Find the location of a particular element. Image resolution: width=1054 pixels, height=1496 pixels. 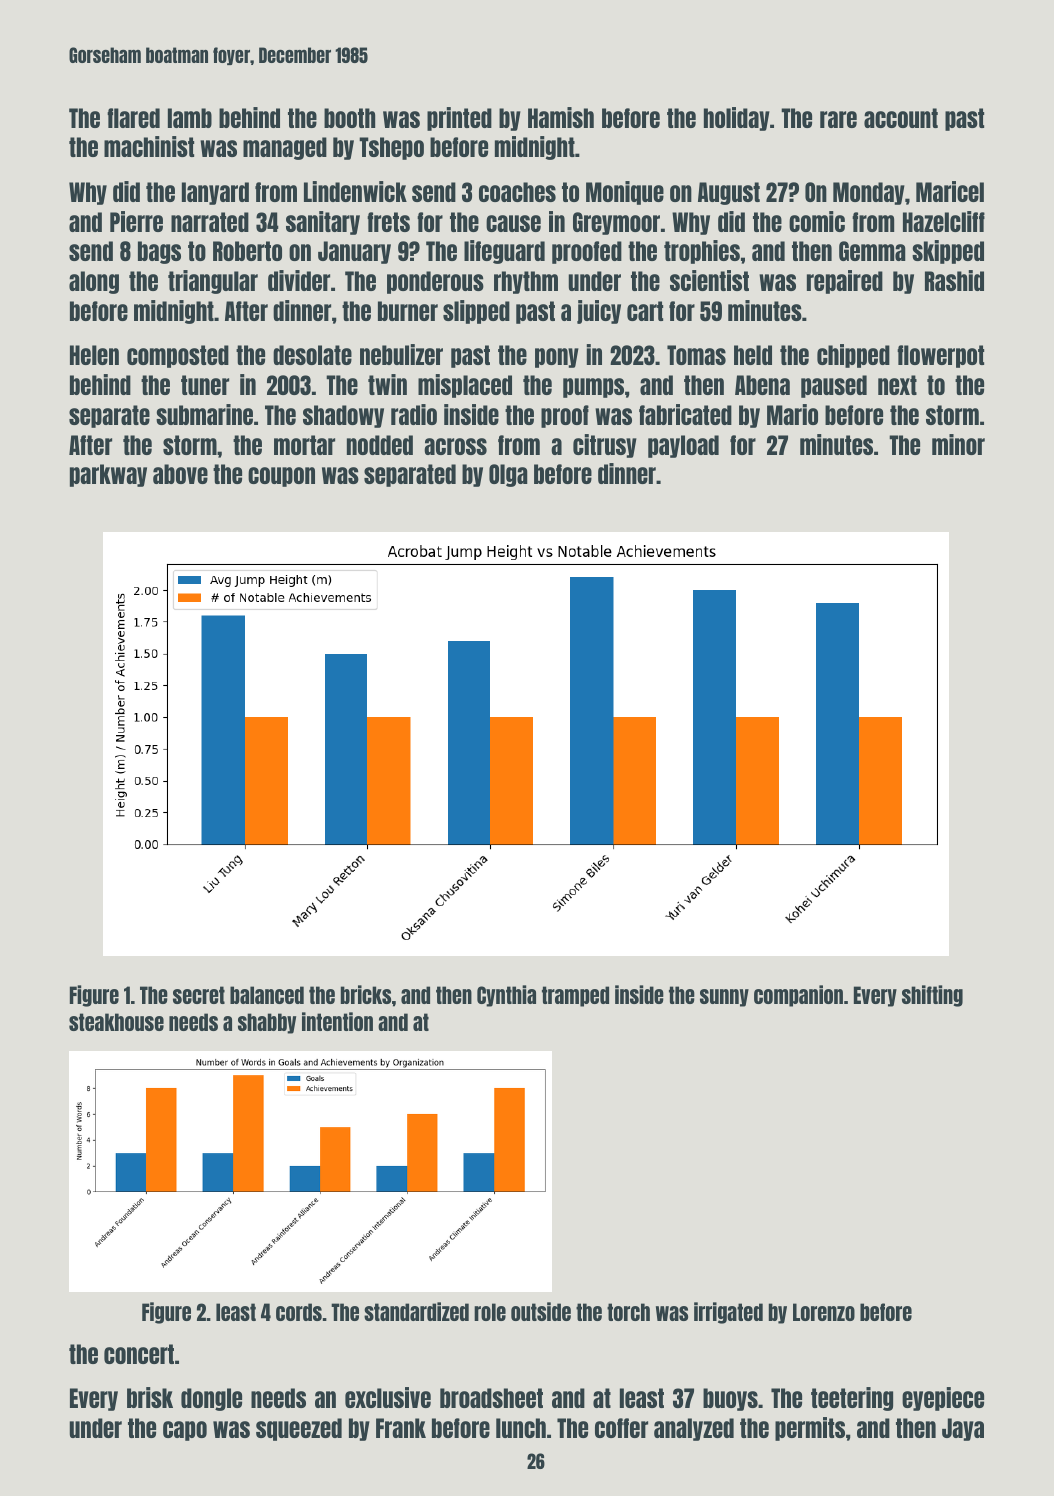

booth is located at coordinates (349, 118).
